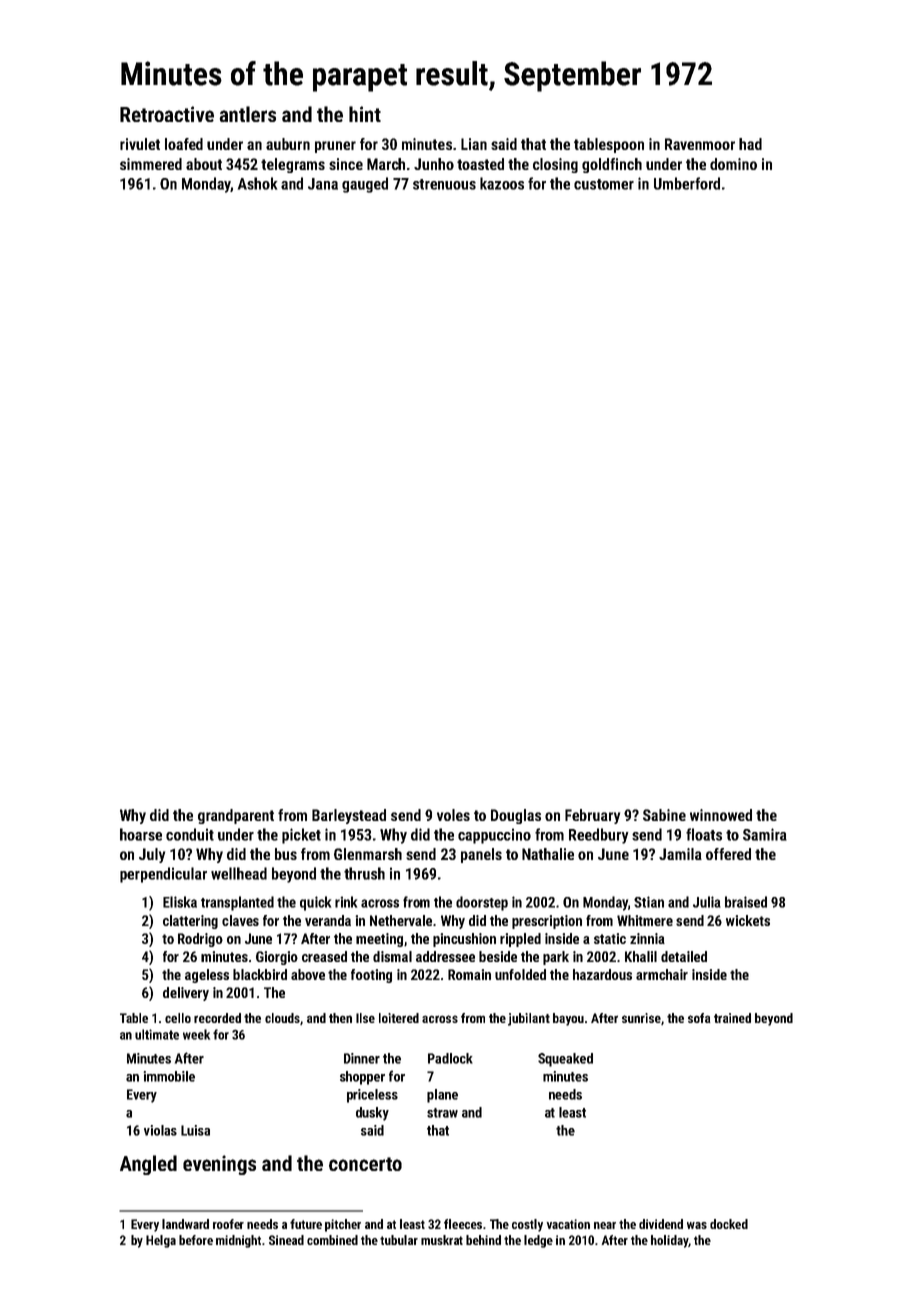  Describe the element at coordinates (399, 1240) in the image. I see `tubular` at that location.
